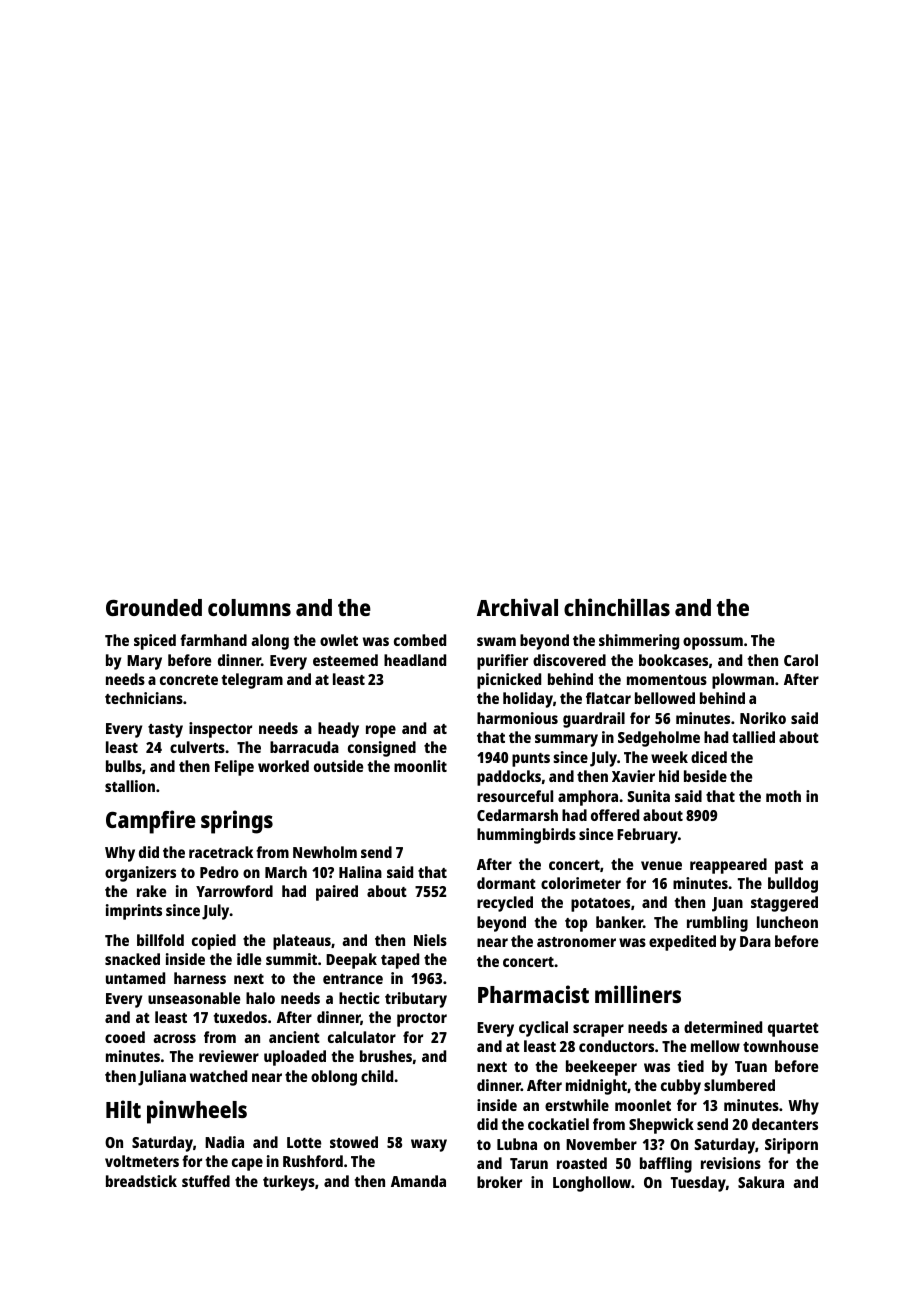 The image size is (924, 1314). Describe the element at coordinates (420, 640) in the page. I see `combed` at that location.
